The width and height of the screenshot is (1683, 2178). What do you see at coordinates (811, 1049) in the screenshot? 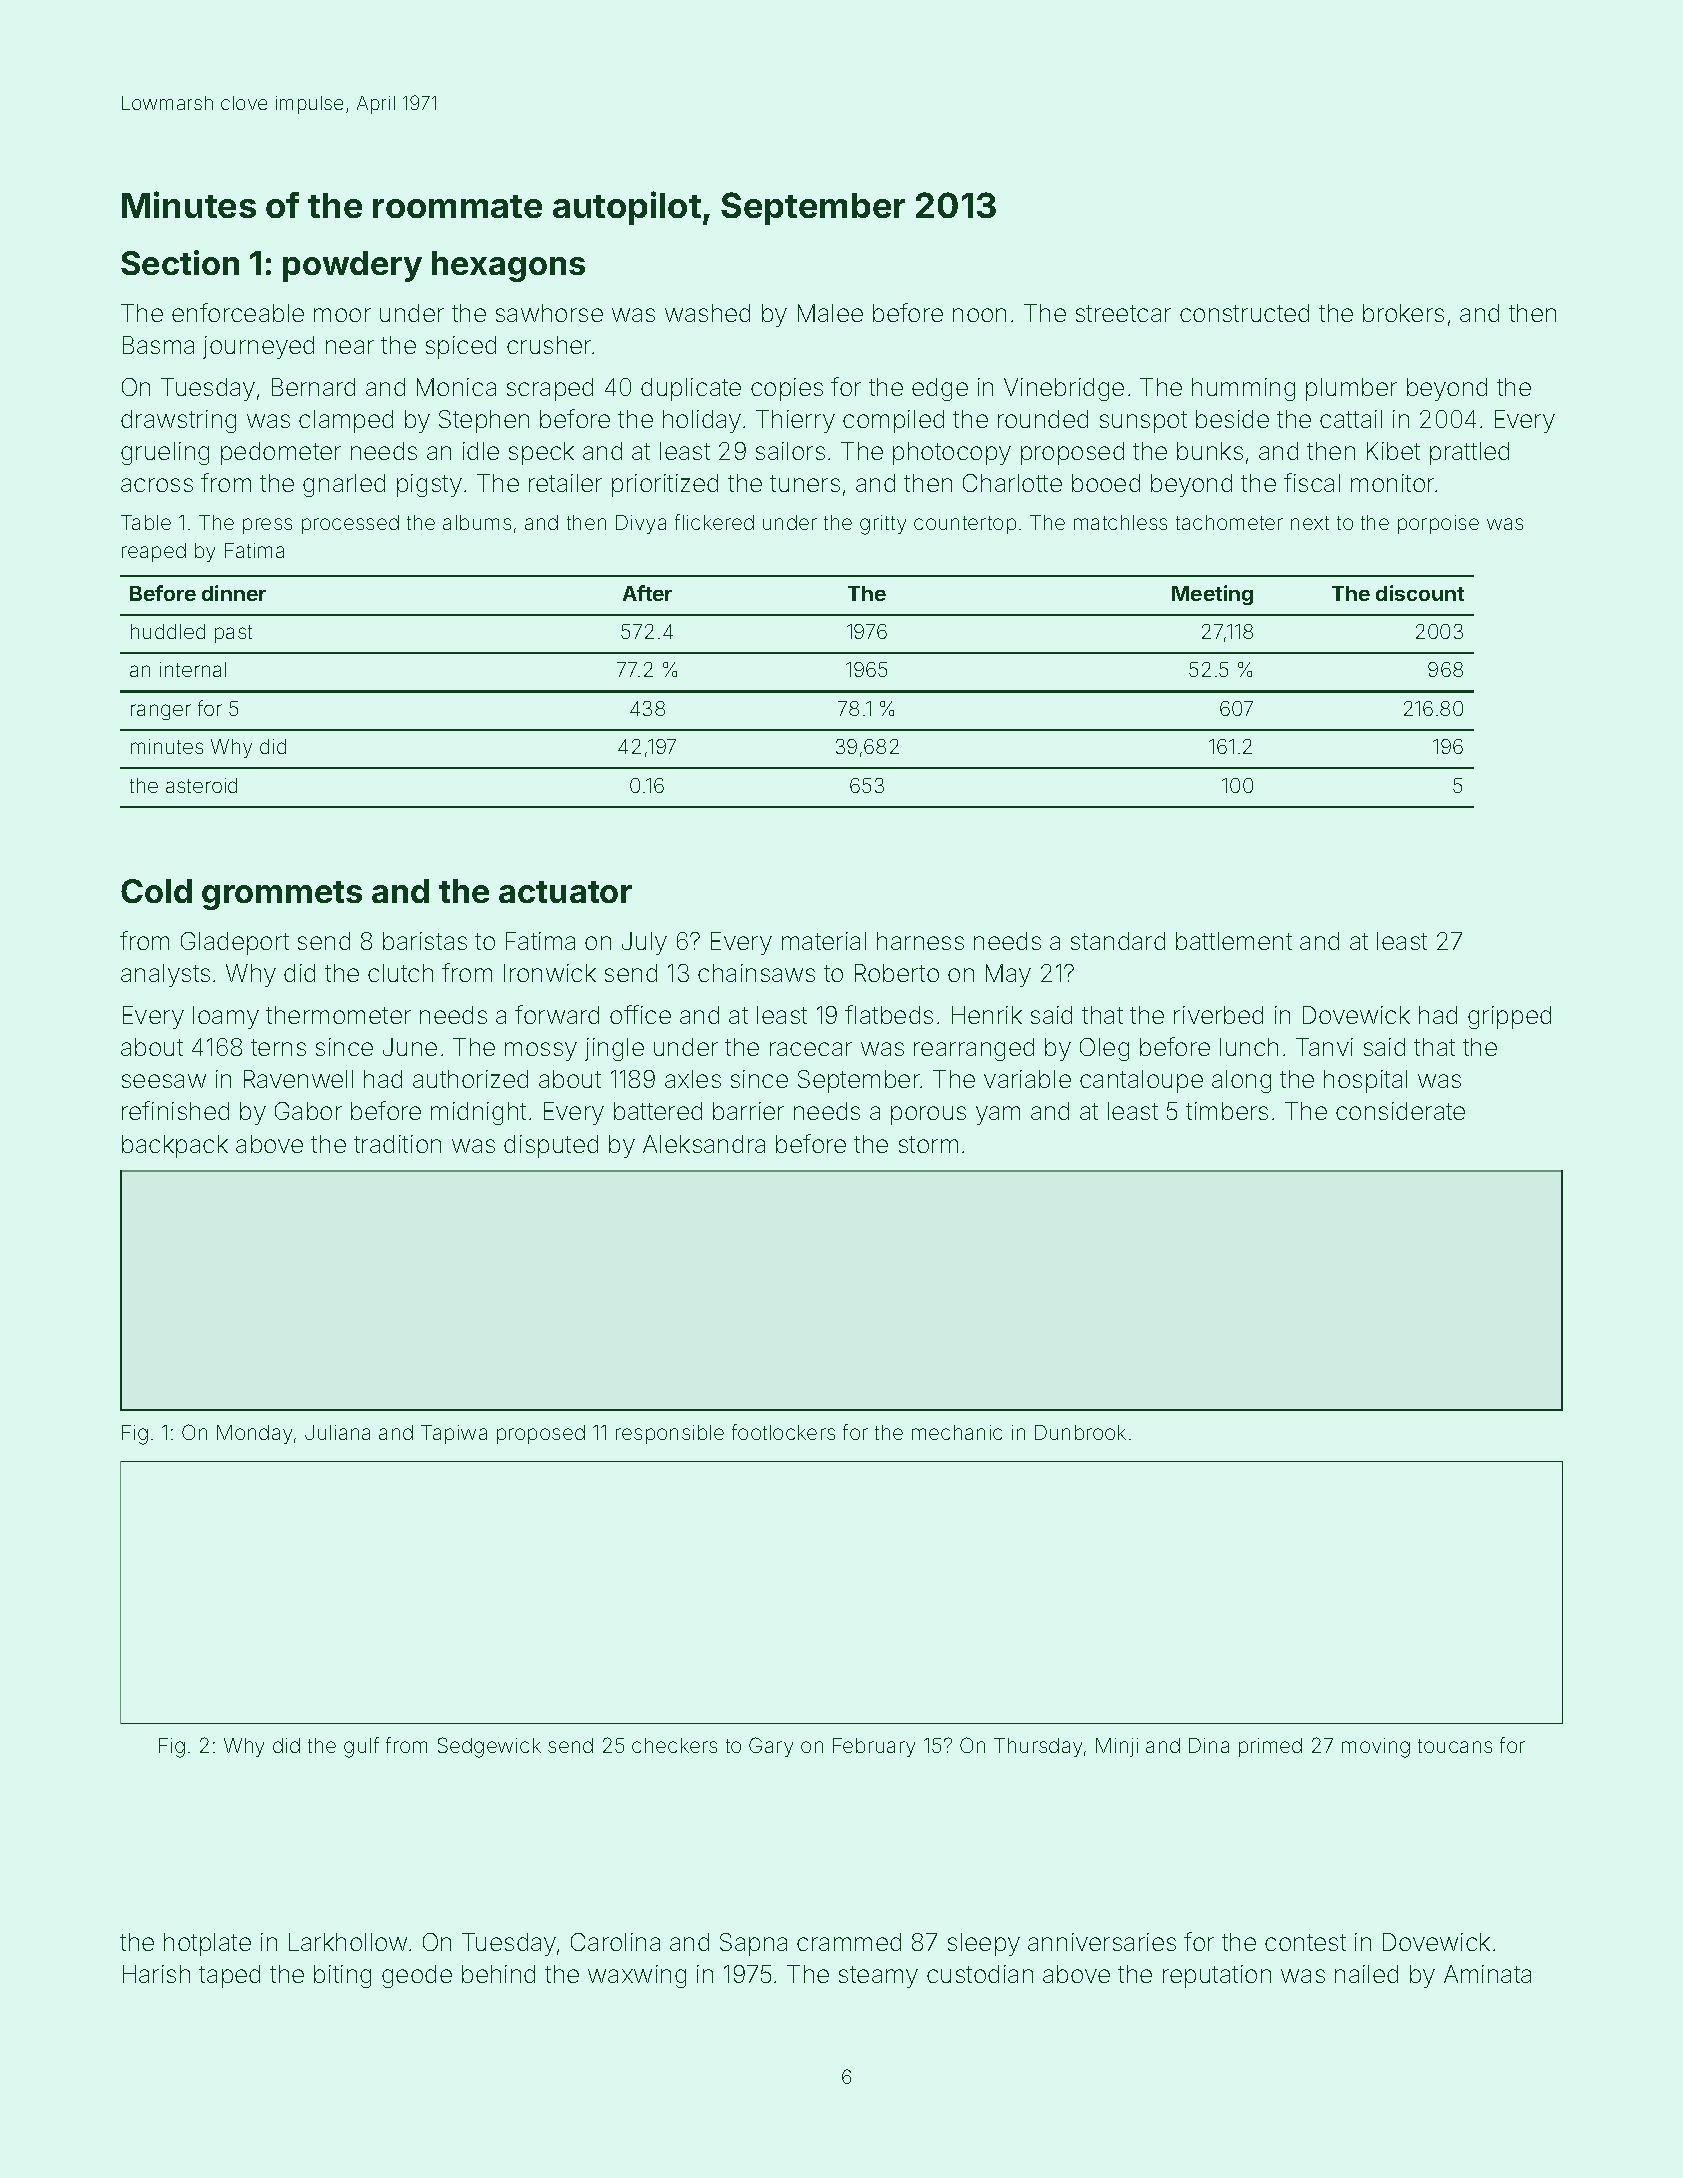
I see `racecar` at bounding box center [811, 1049].
